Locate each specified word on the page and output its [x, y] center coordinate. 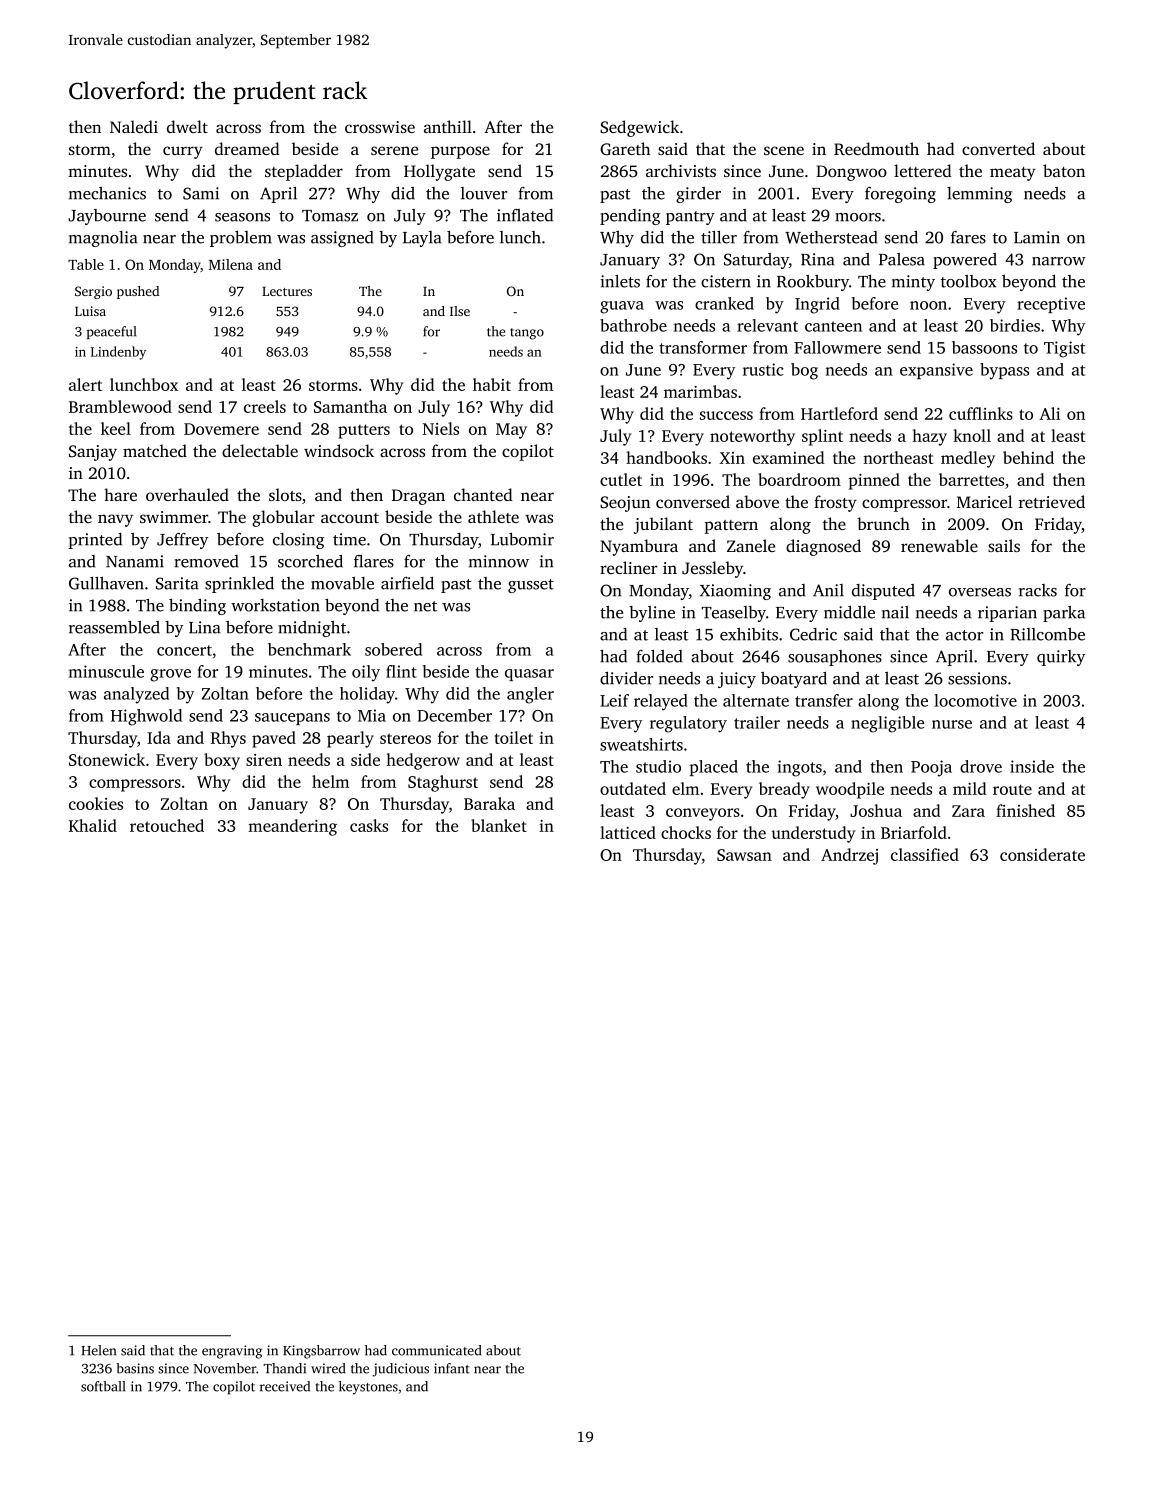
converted [998, 148]
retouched [167, 825]
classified [925, 854]
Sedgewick [639, 128]
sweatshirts [641, 744]
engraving [232, 1352]
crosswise [380, 127]
